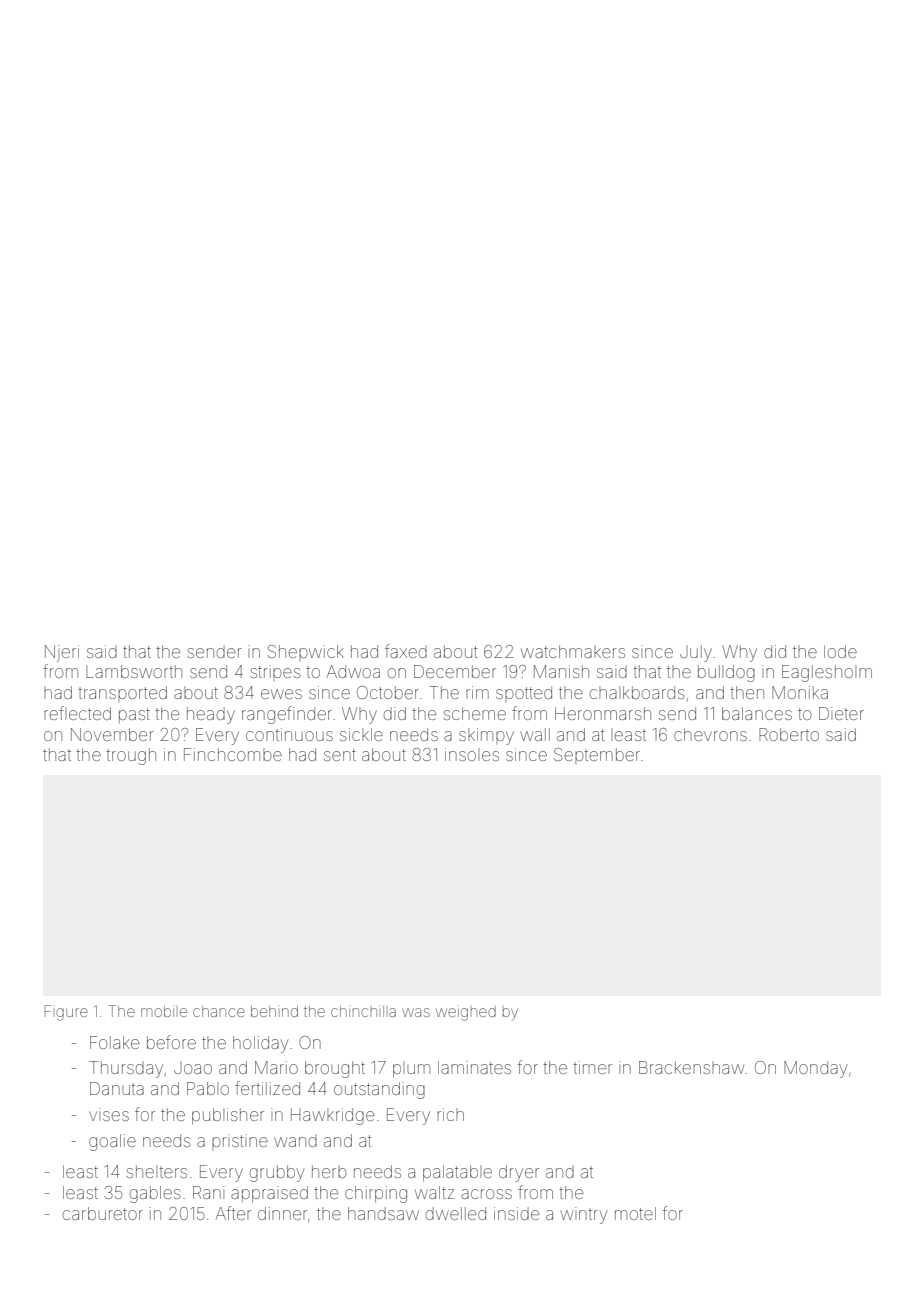 The width and height of the screenshot is (924, 1308). I want to click on rim, so click(477, 692).
